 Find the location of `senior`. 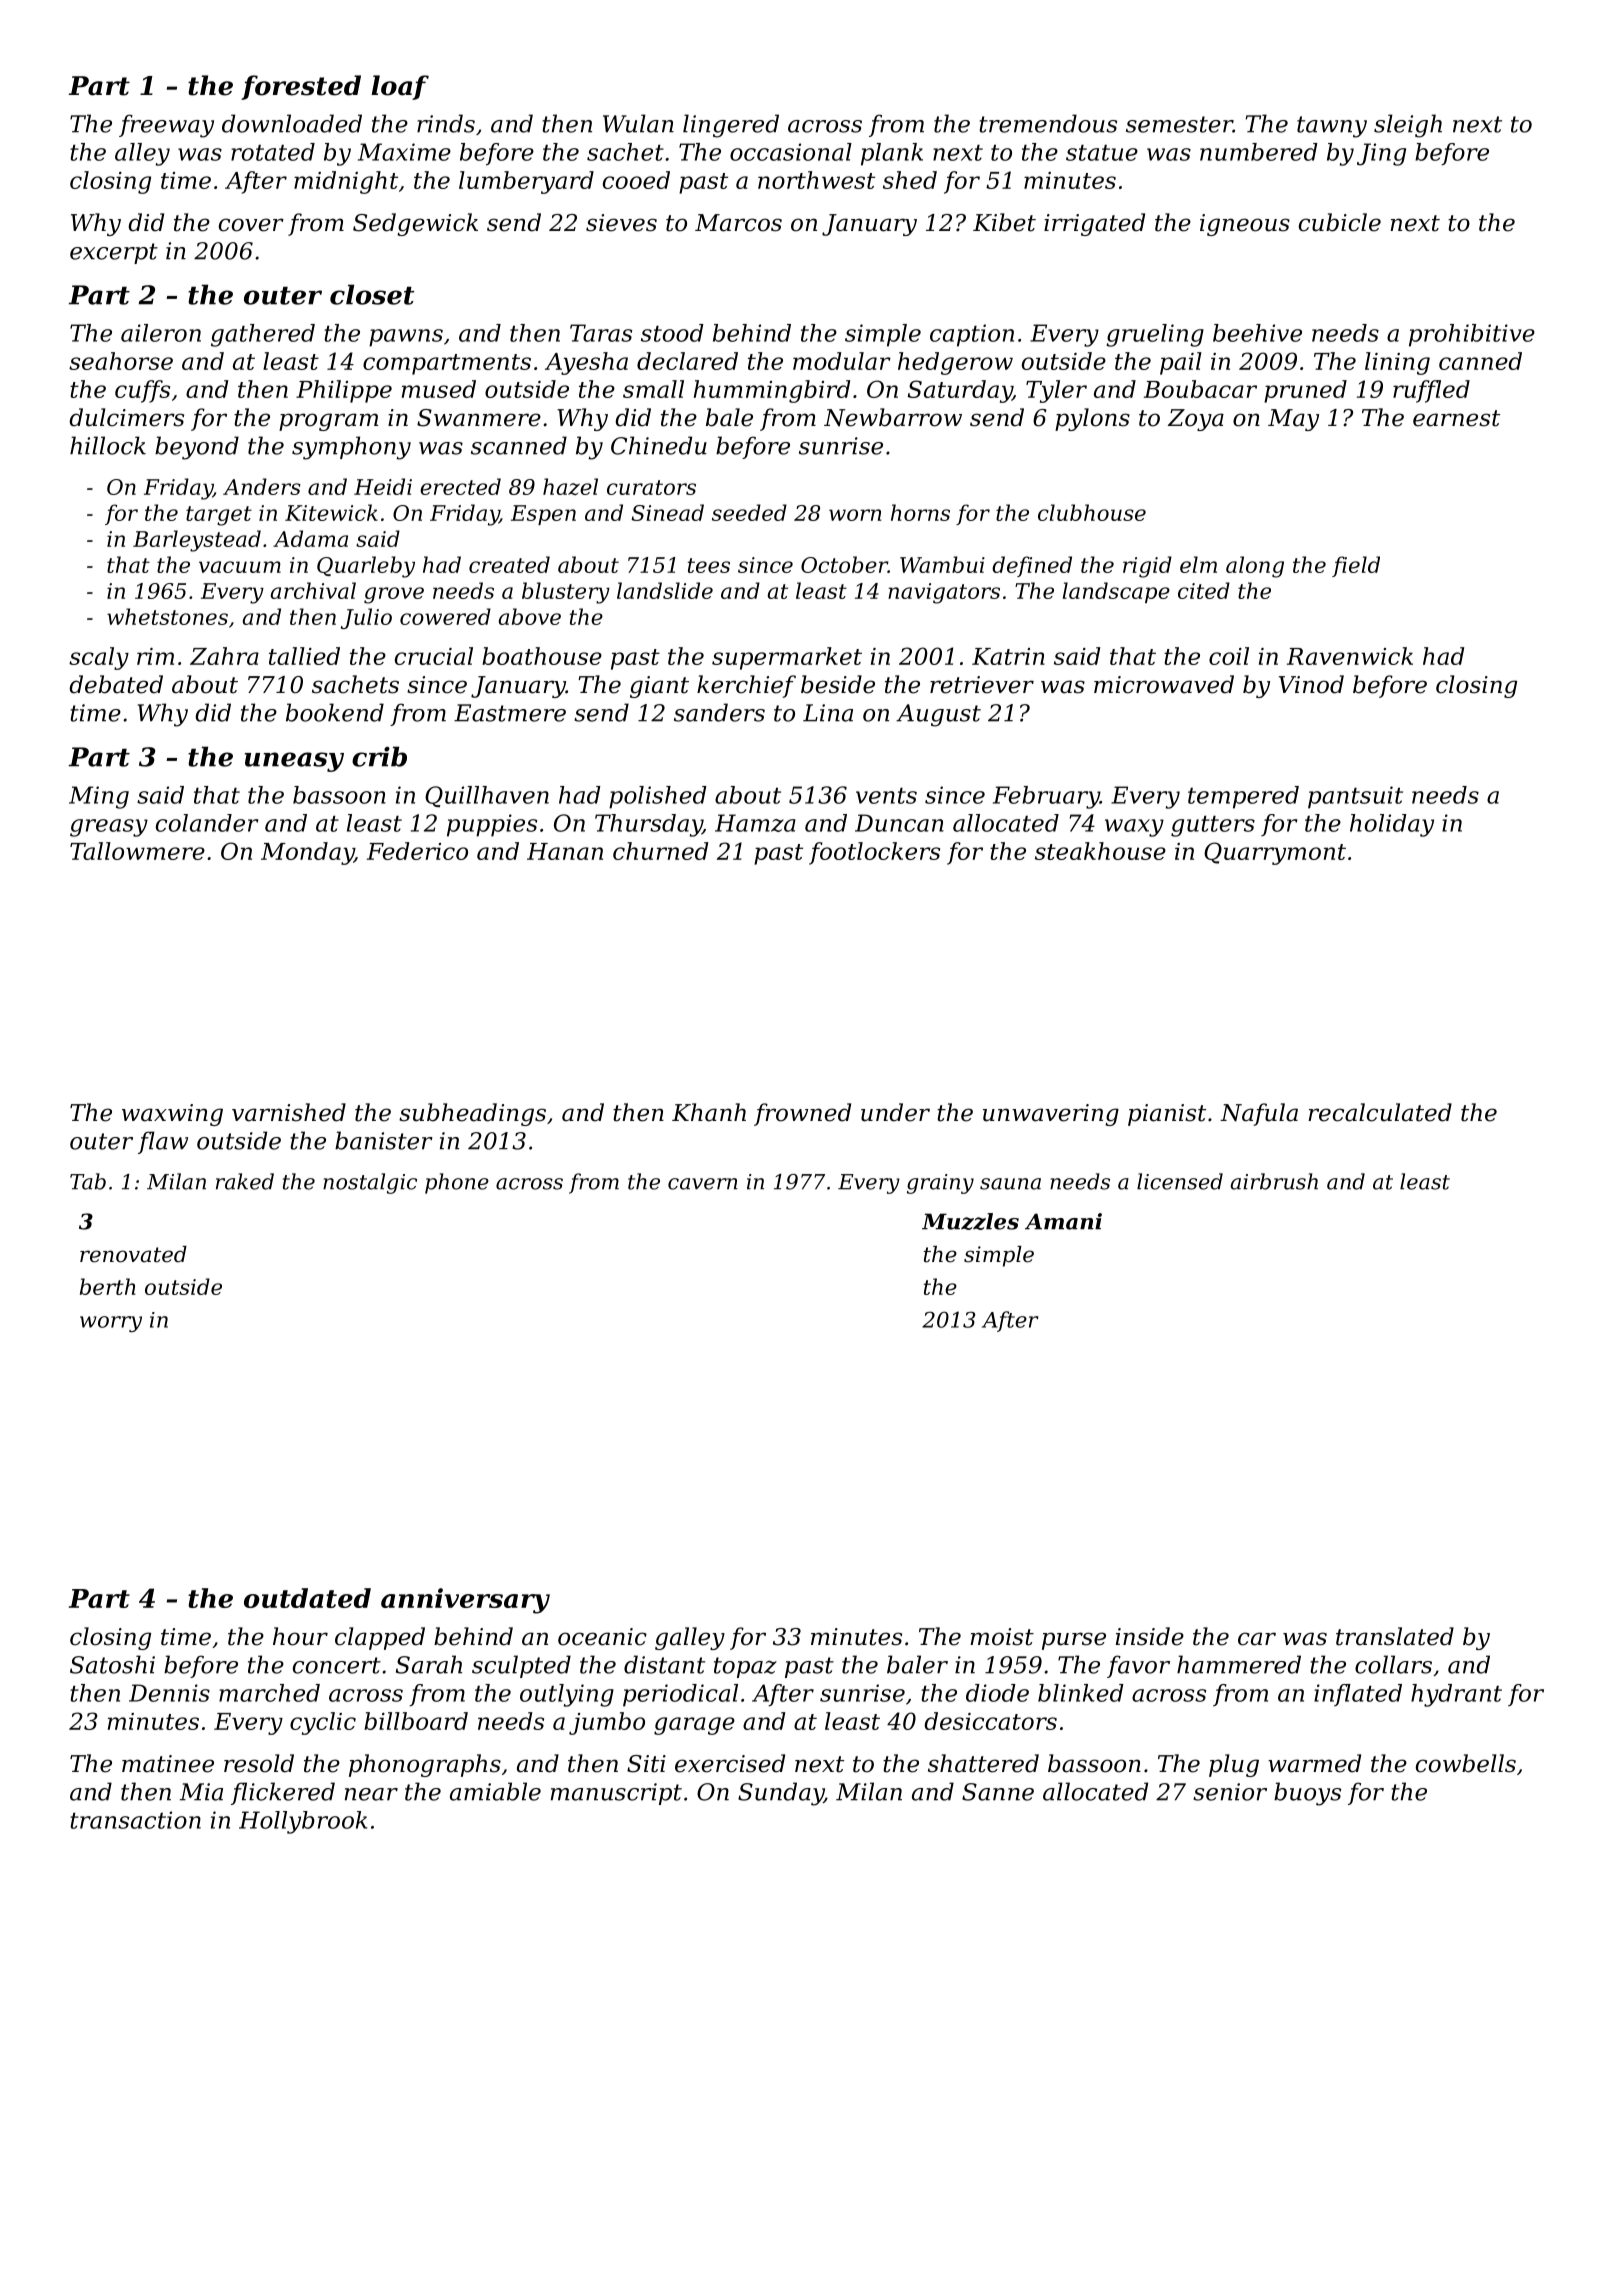

senior is located at coordinates (1230, 1792).
